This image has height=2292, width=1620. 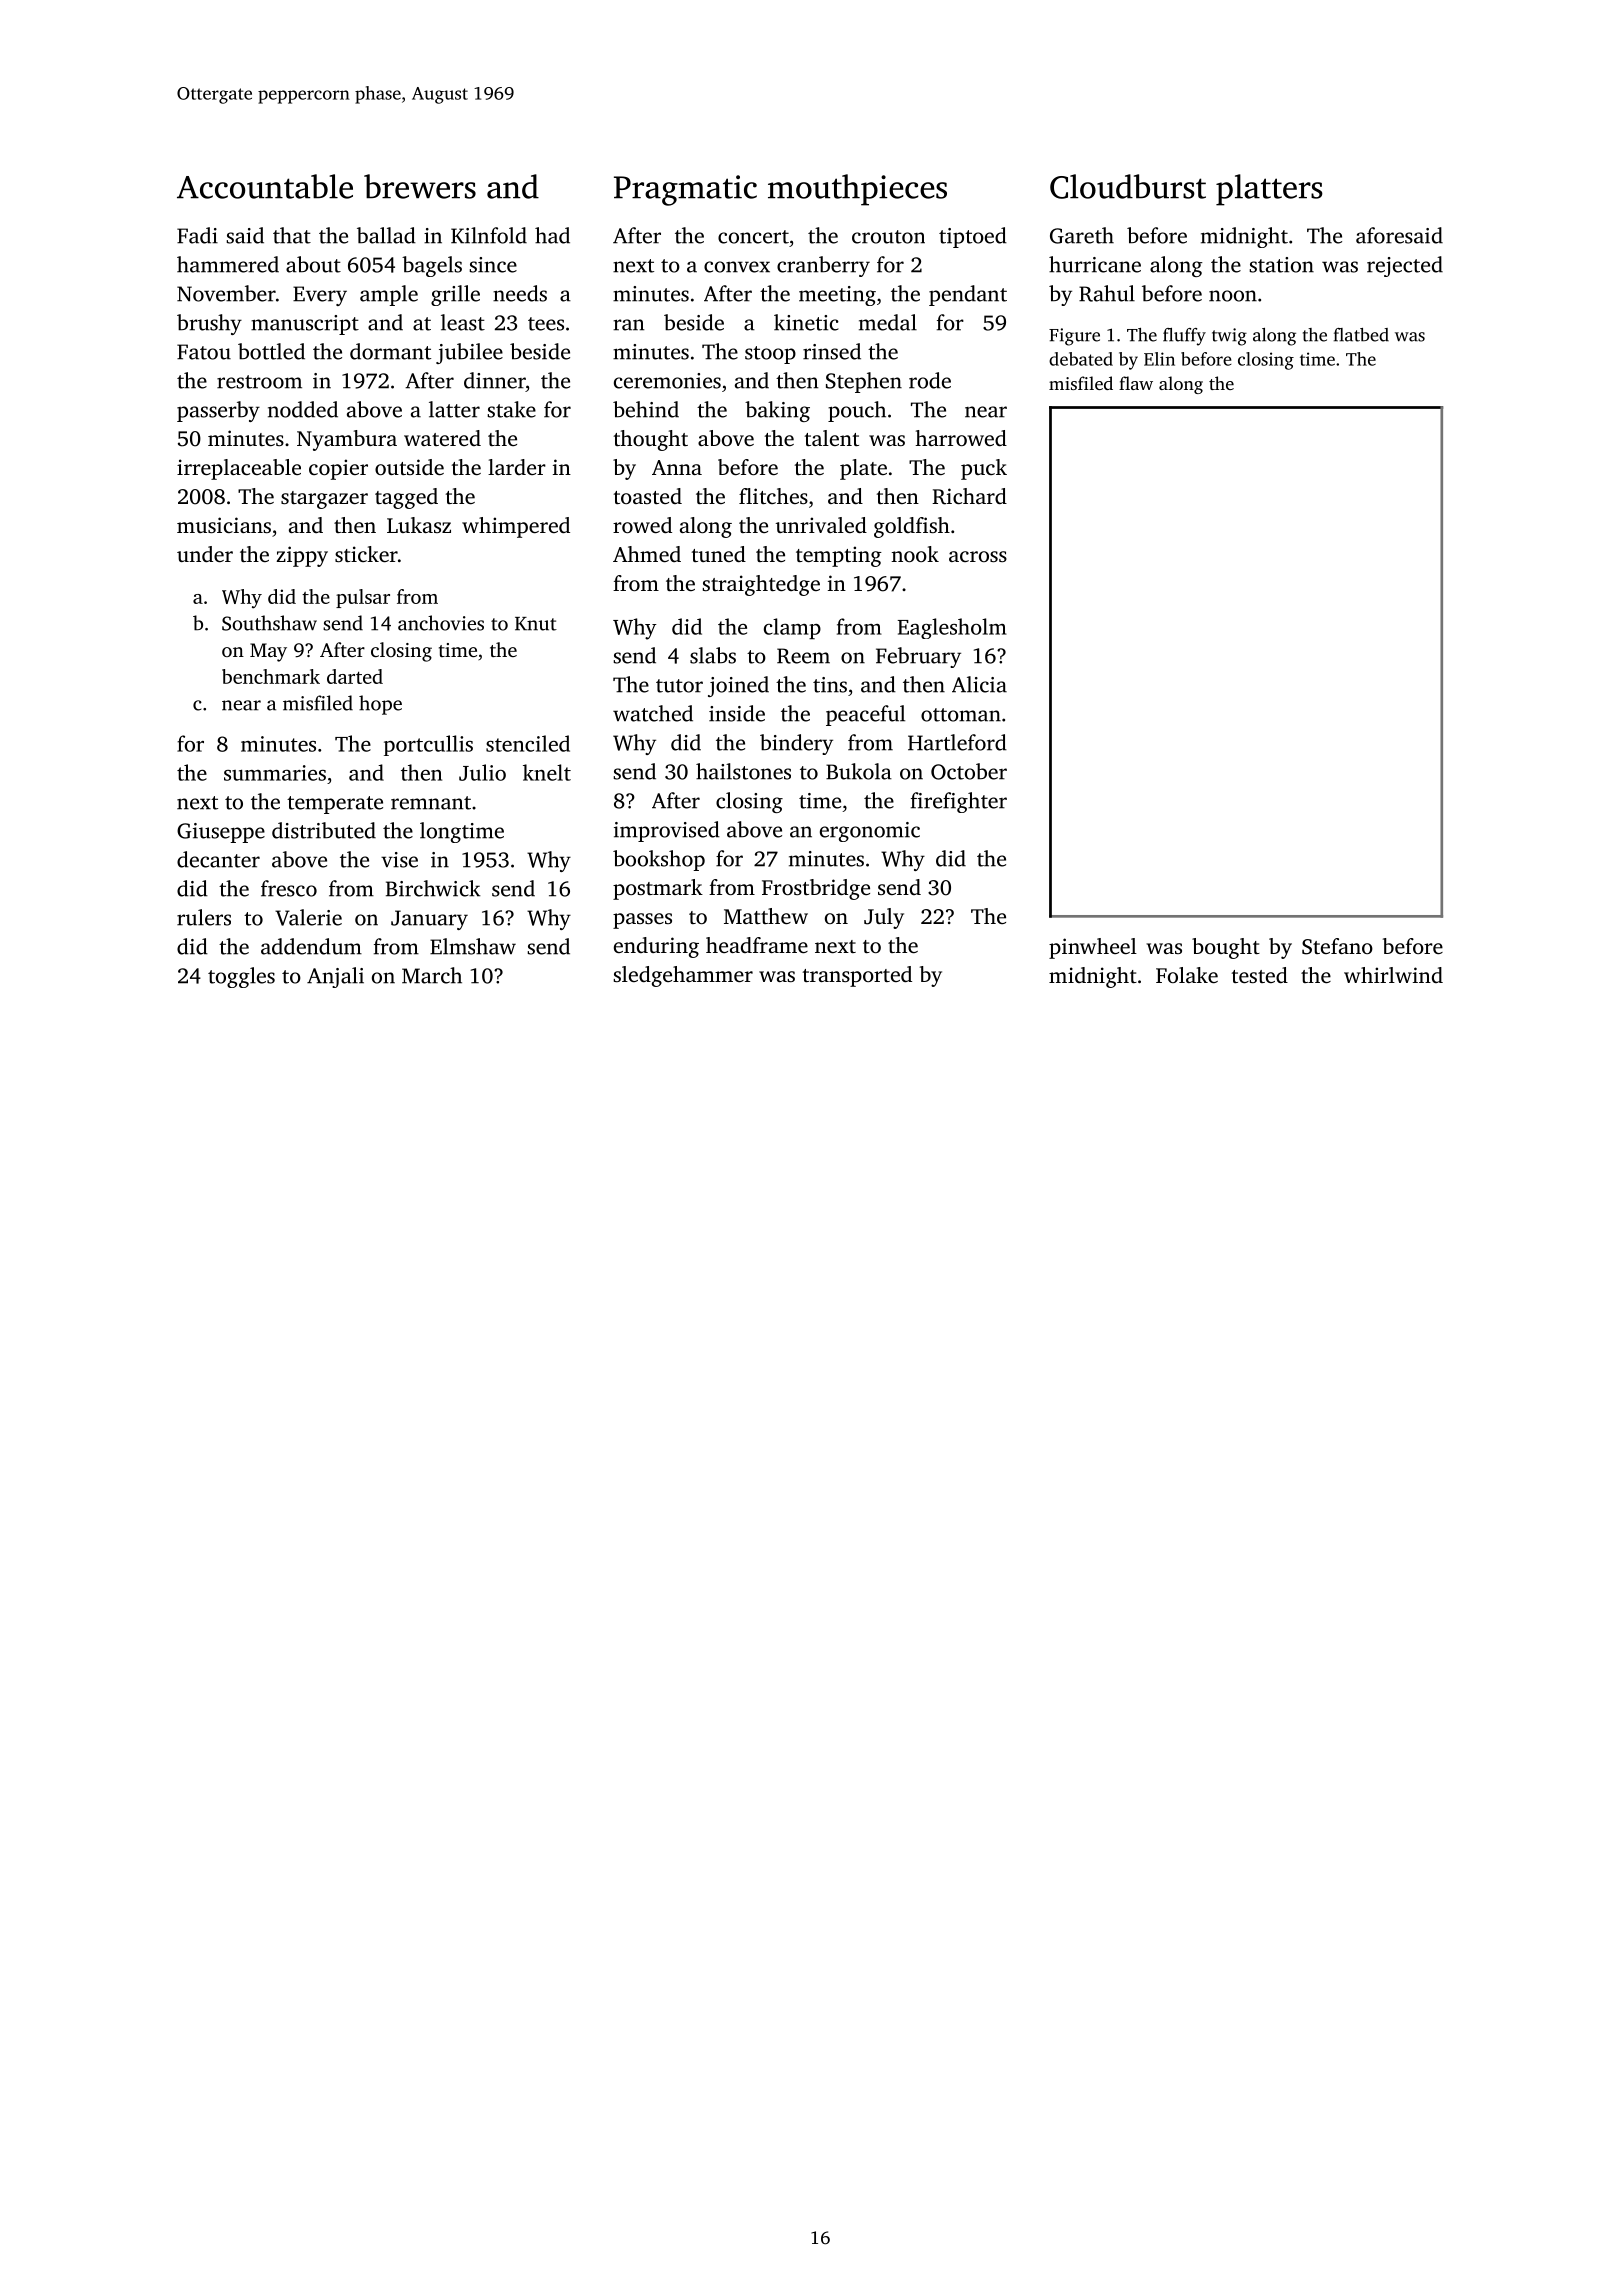 I want to click on Hartleford, so click(x=957, y=742).
